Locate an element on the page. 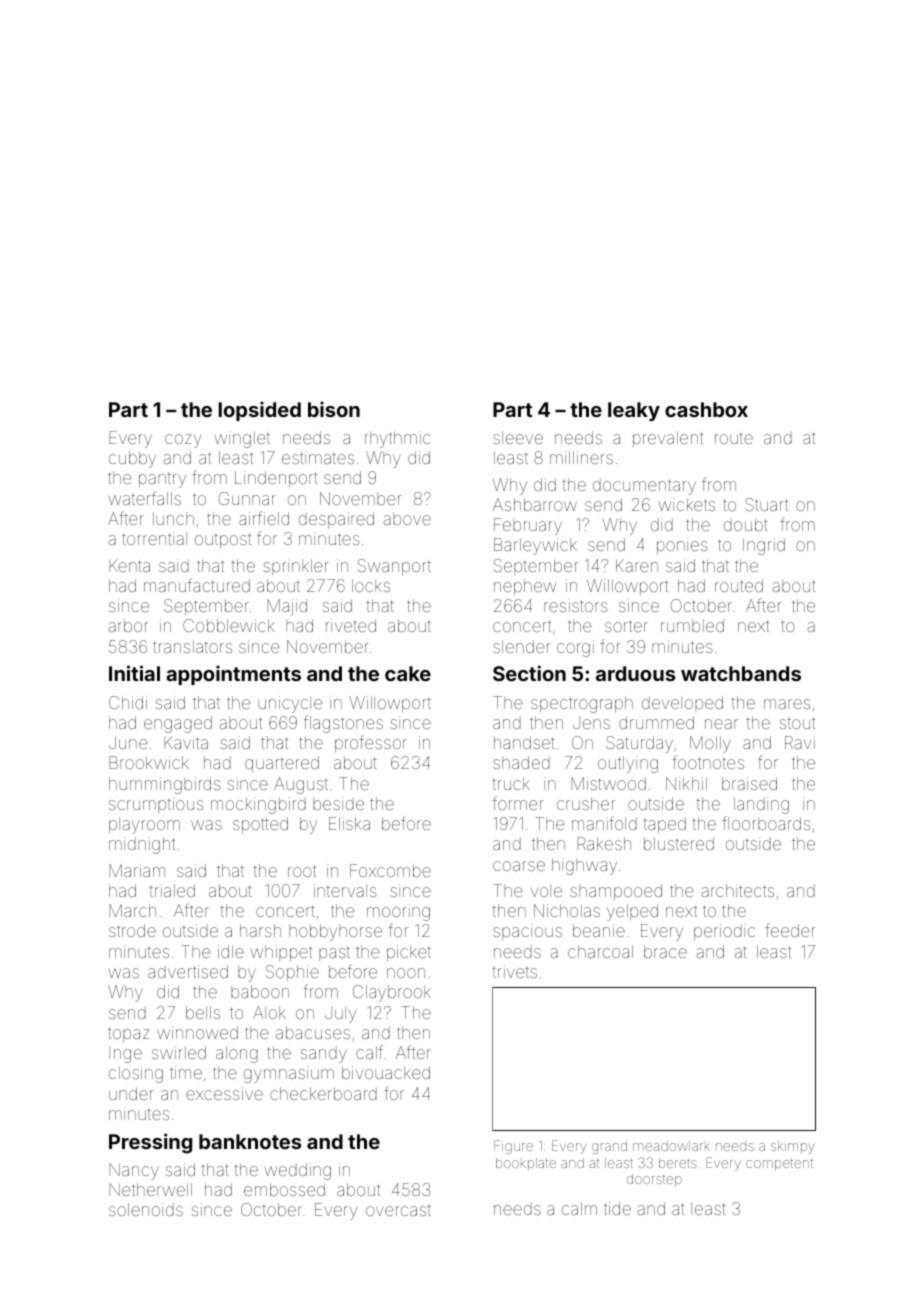  root is located at coordinates (302, 871).
